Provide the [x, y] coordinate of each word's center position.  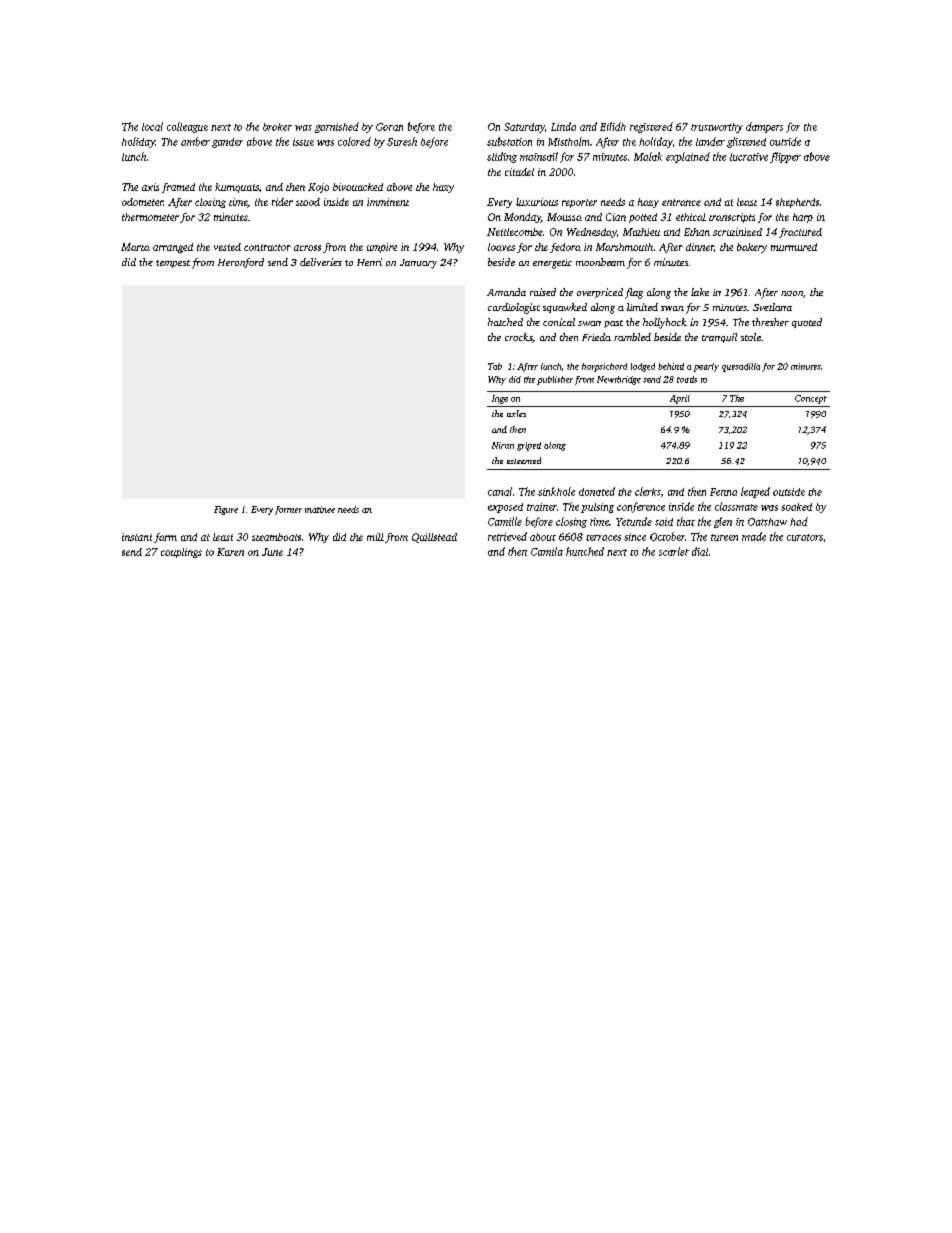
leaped [755, 492]
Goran [389, 127]
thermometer [150, 217]
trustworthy [717, 128]
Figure [226, 510]
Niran [503, 445]
